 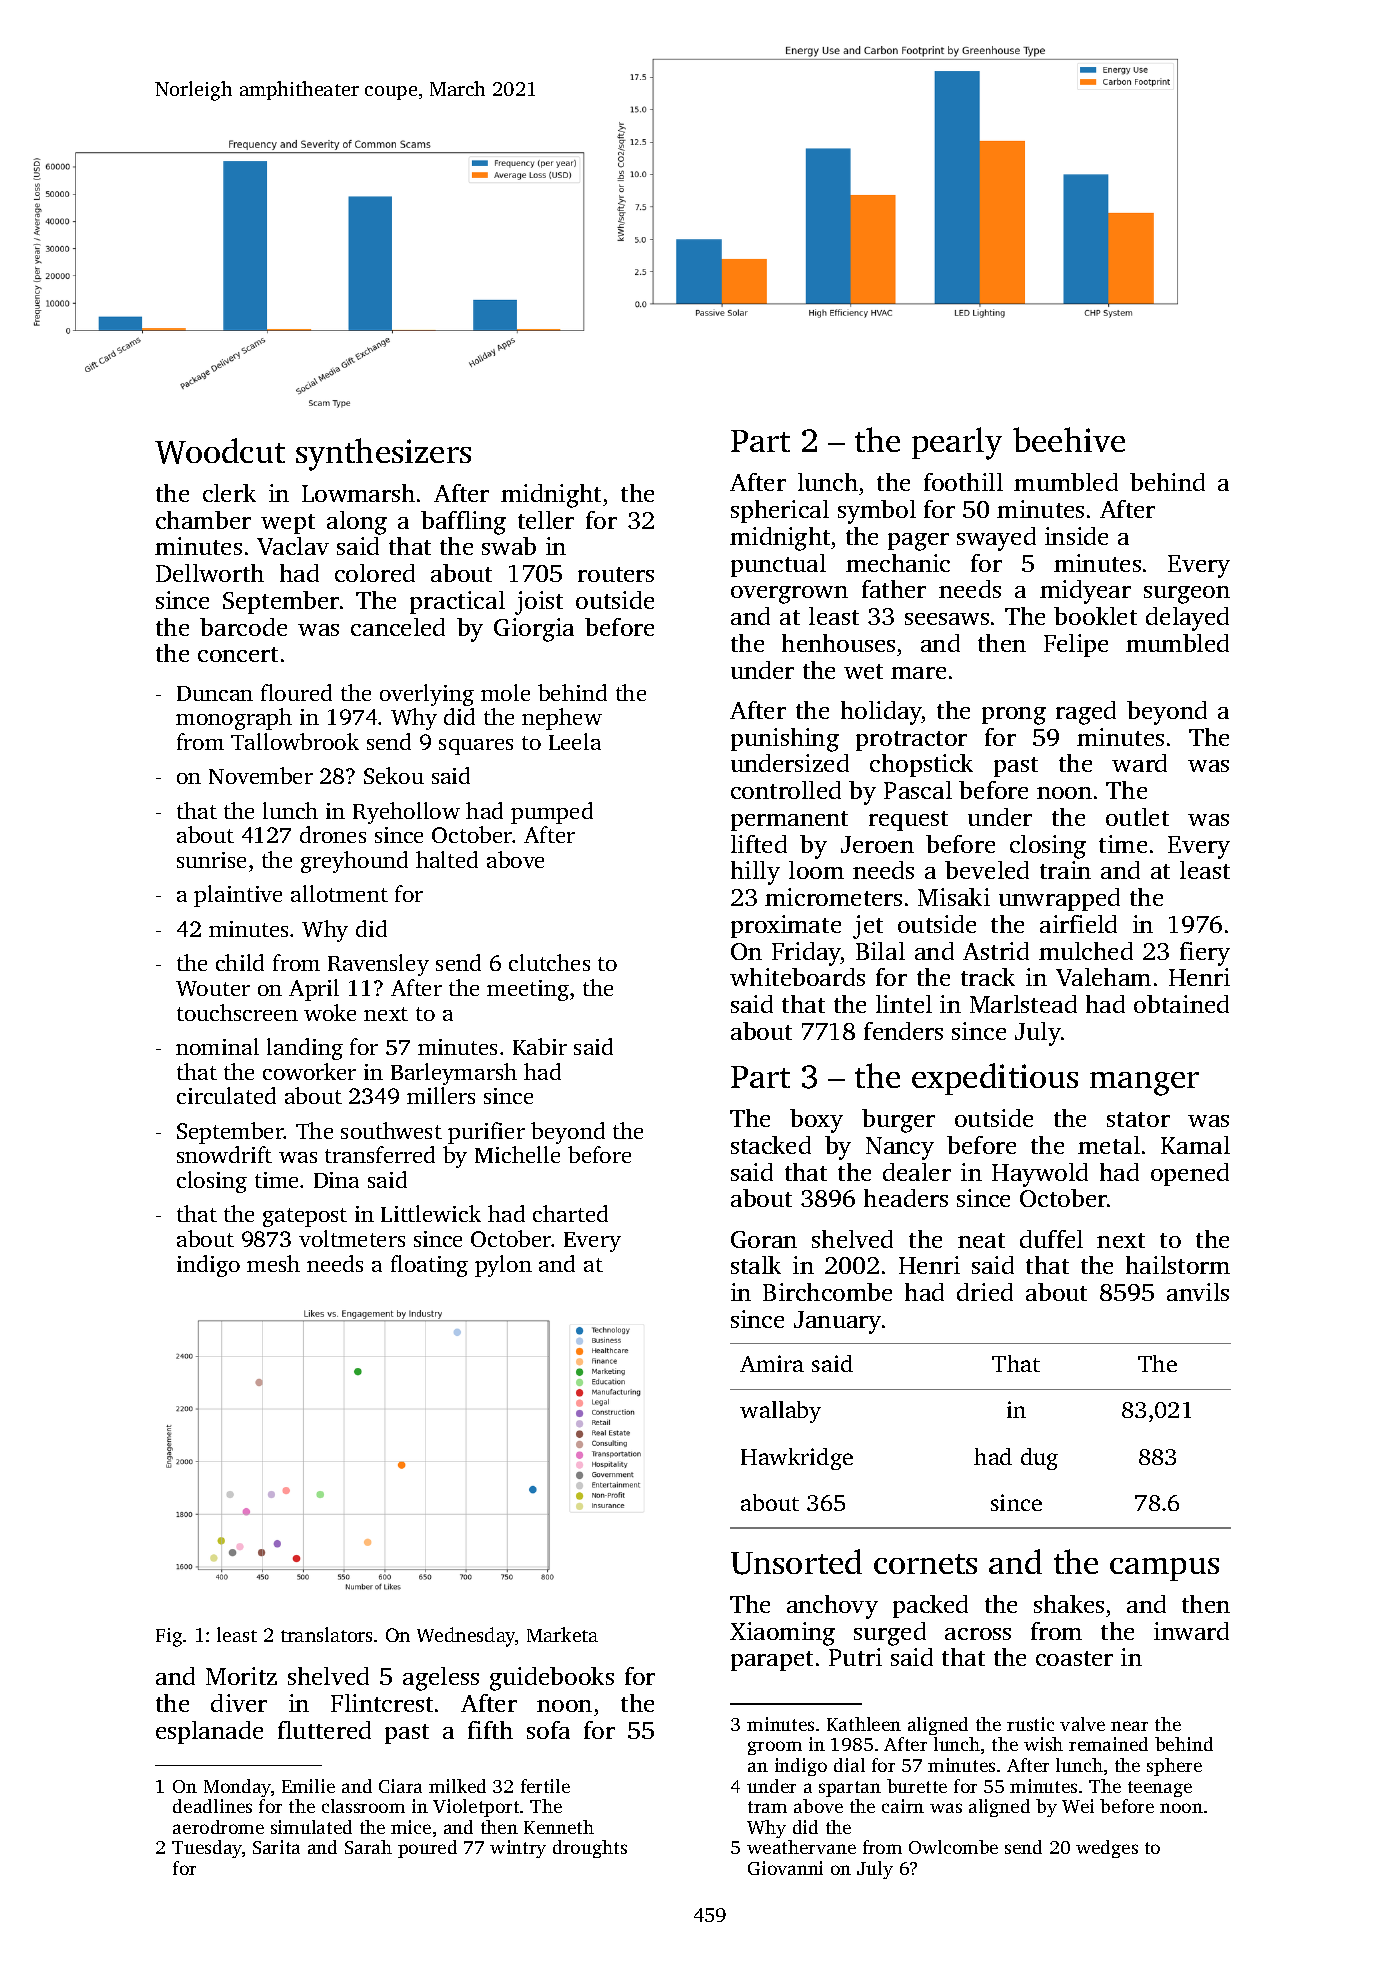 What do you see at coordinates (503, 1266) in the image?
I see `pylon` at bounding box center [503, 1266].
